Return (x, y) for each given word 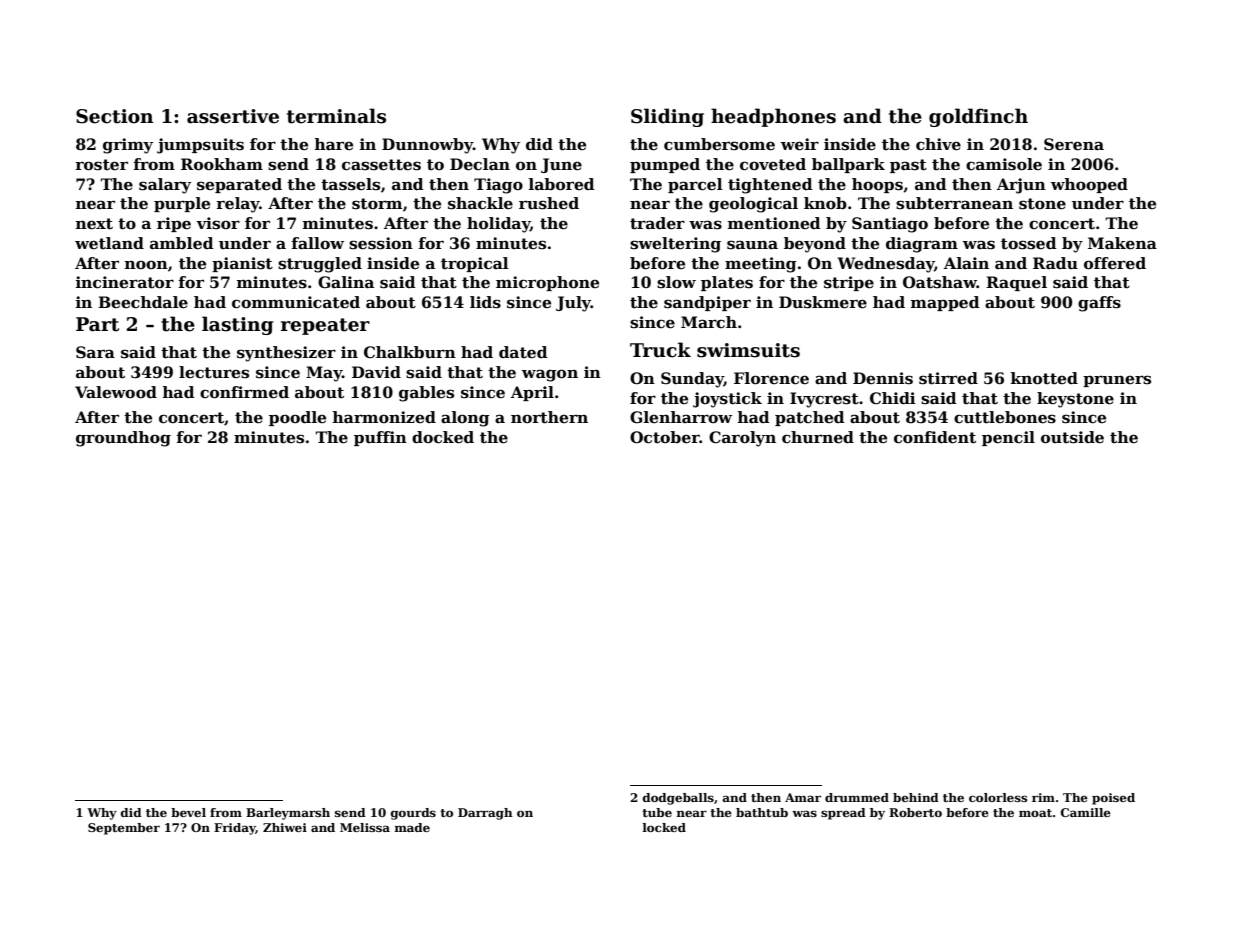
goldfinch (978, 117)
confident (935, 437)
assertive (233, 116)
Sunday (692, 380)
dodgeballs (678, 799)
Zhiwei (285, 827)
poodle (297, 418)
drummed (857, 797)
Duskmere (823, 302)
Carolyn (742, 439)
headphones (773, 117)
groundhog (123, 439)
